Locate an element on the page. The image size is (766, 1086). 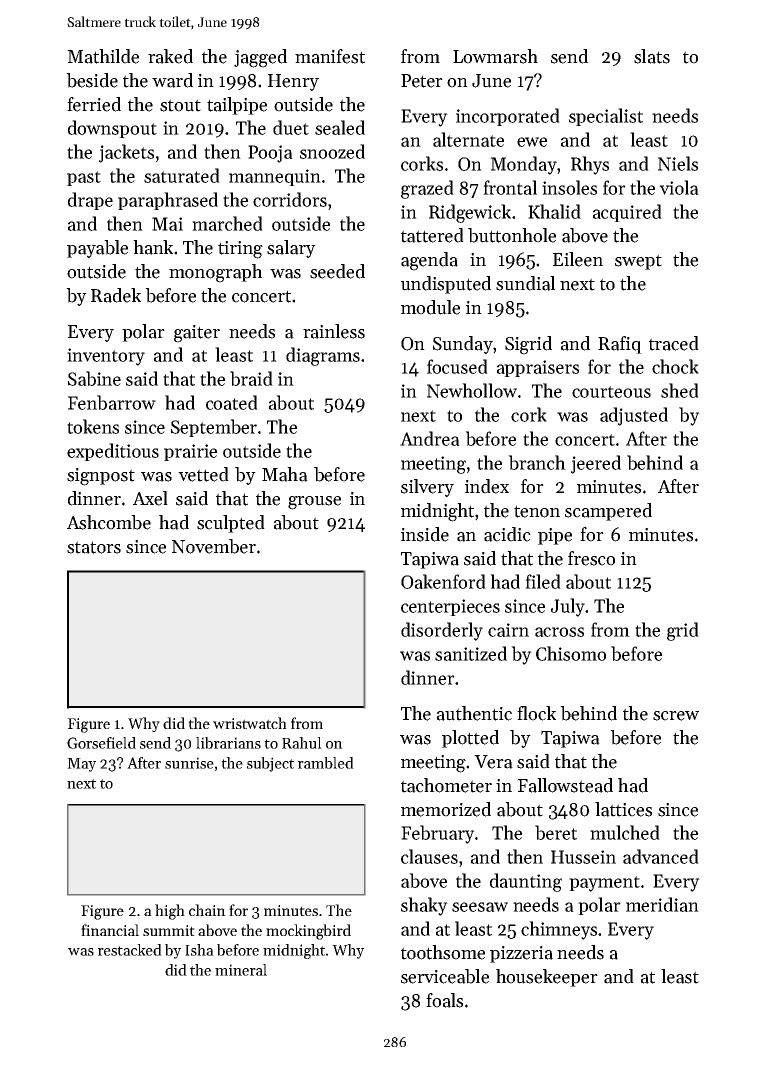
jeered is located at coordinates (596, 464).
